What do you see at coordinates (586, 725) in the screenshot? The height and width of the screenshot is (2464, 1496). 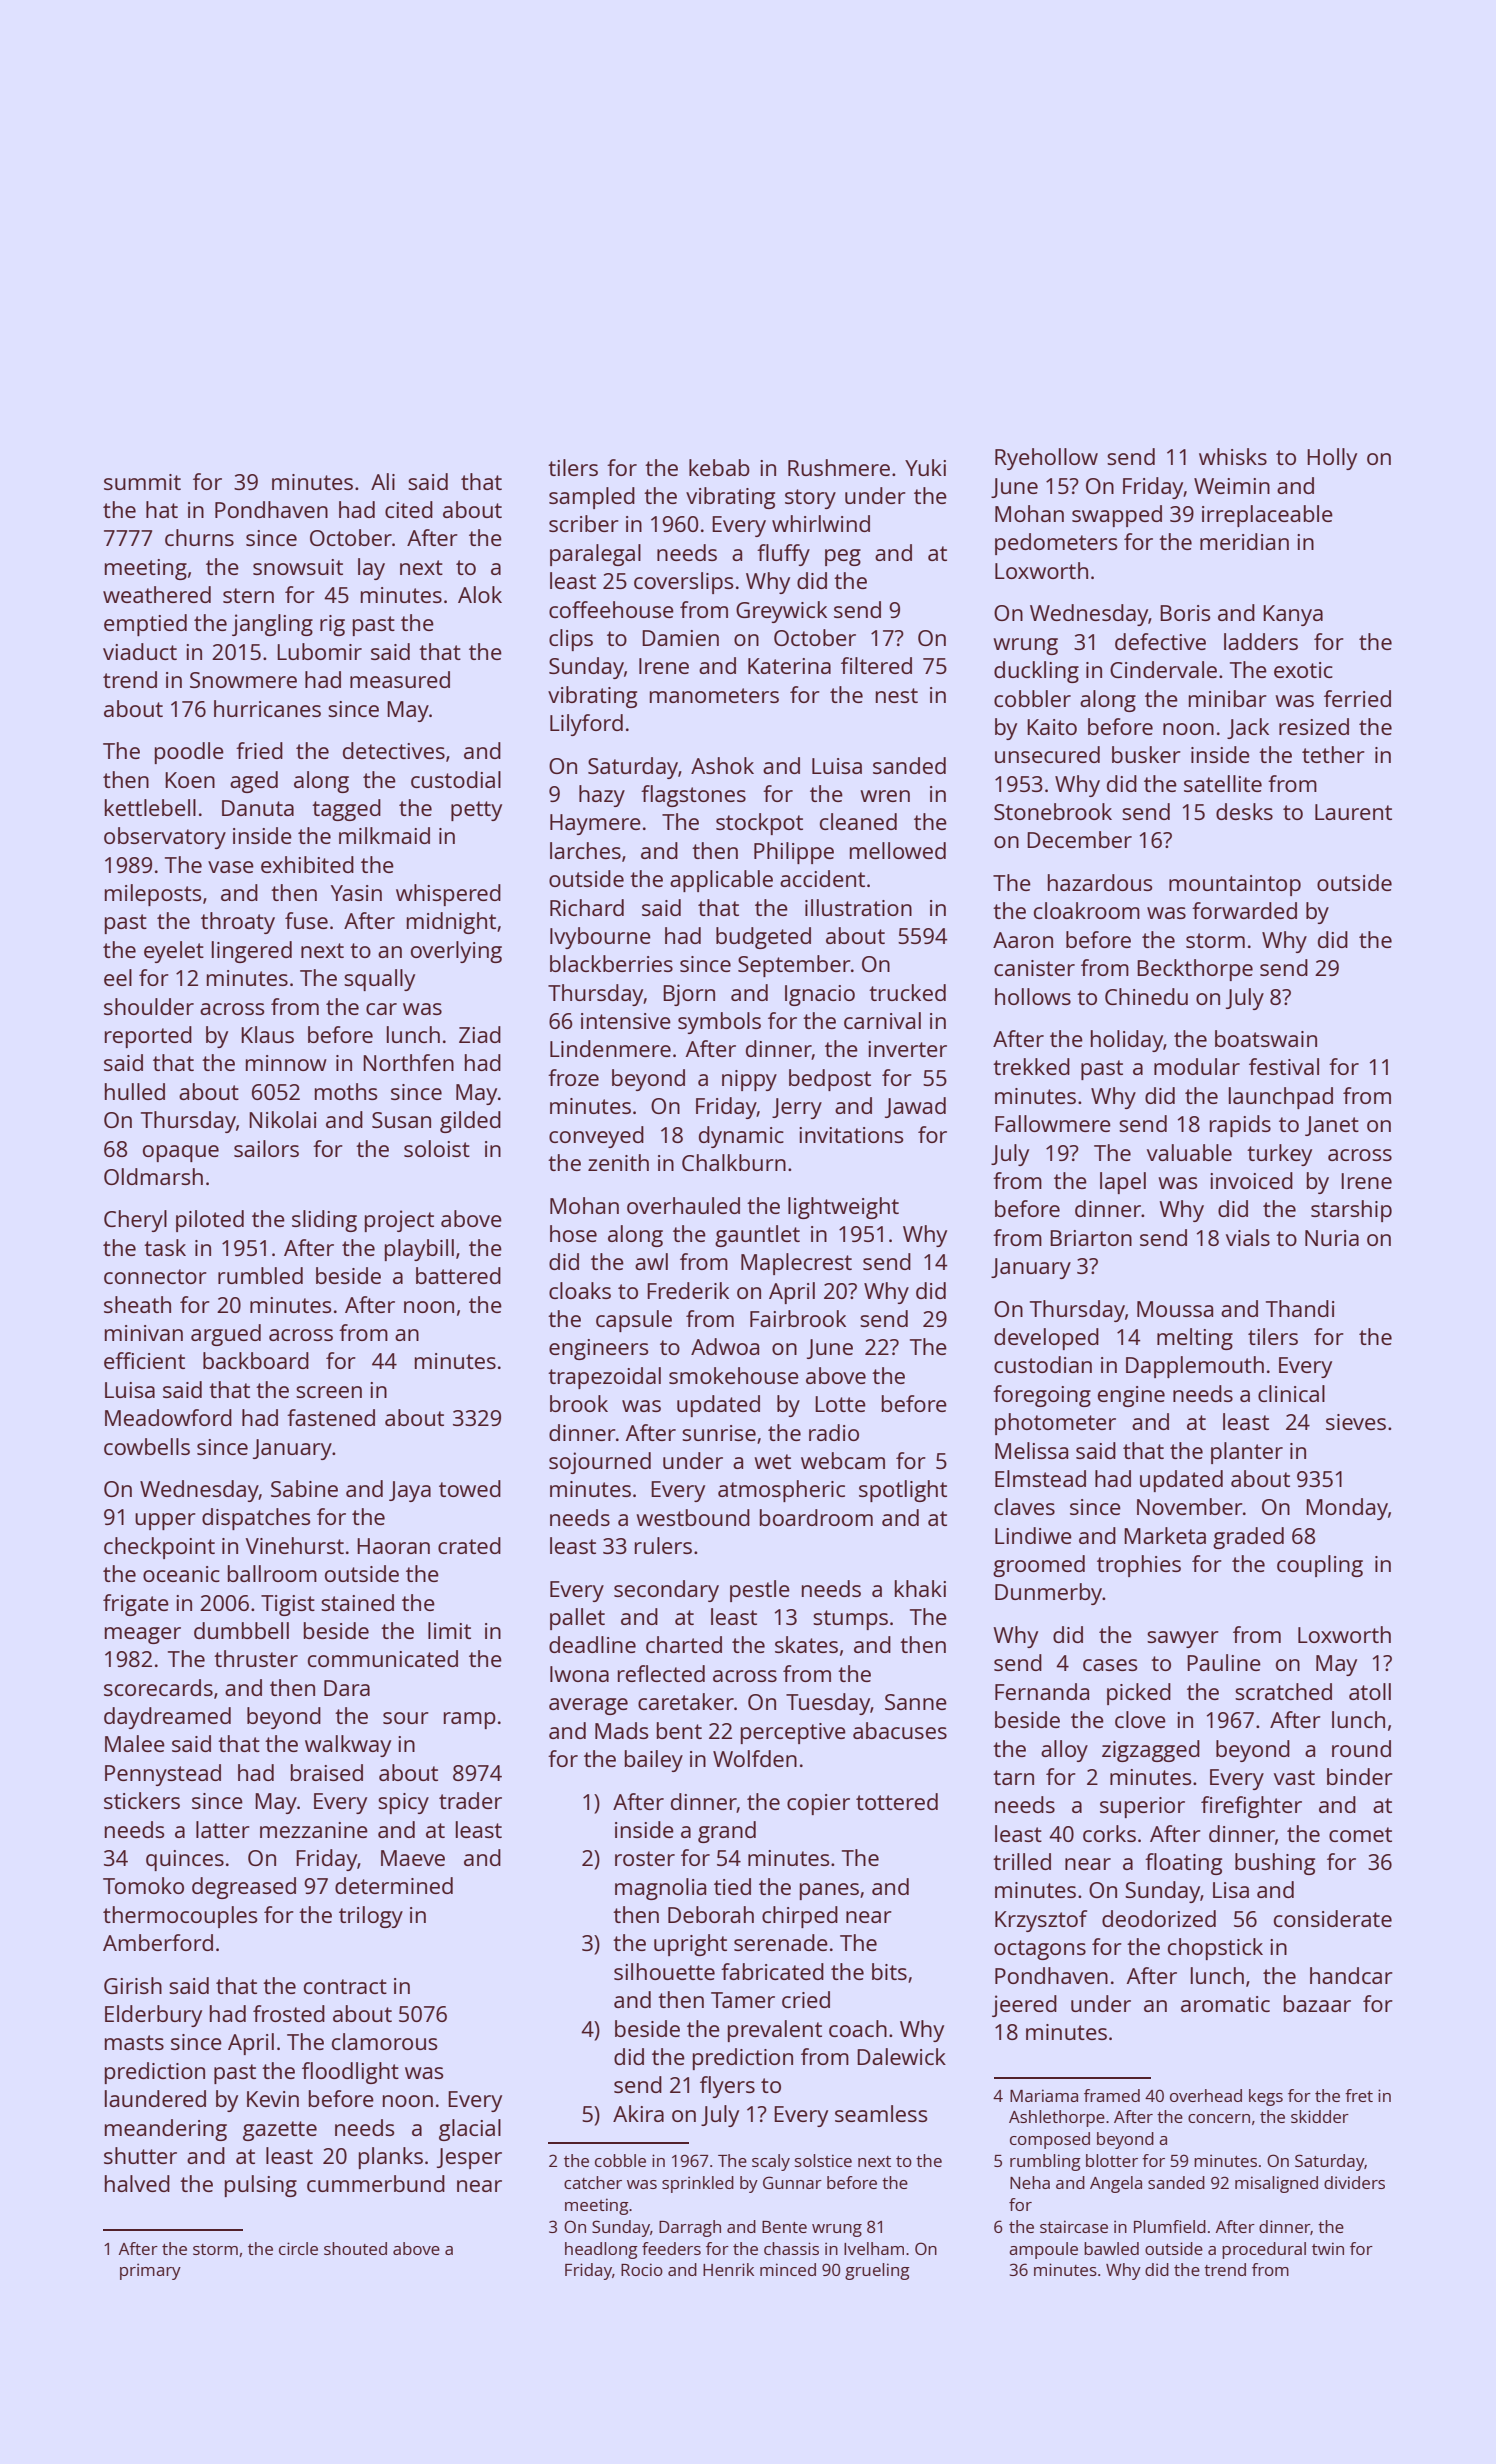 I see `Lilyford` at bounding box center [586, 725].
